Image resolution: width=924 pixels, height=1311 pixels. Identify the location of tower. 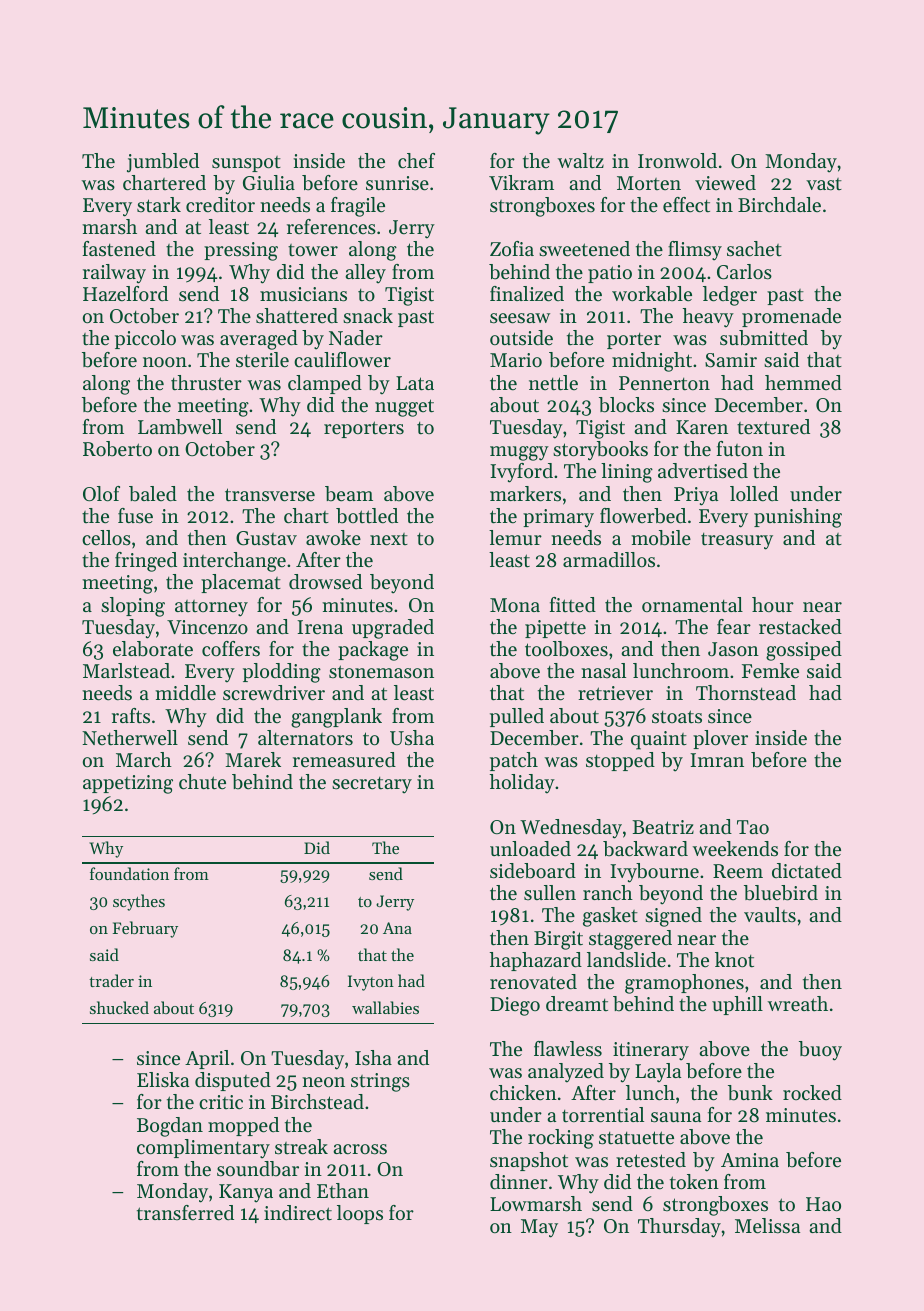
(313, 250).
